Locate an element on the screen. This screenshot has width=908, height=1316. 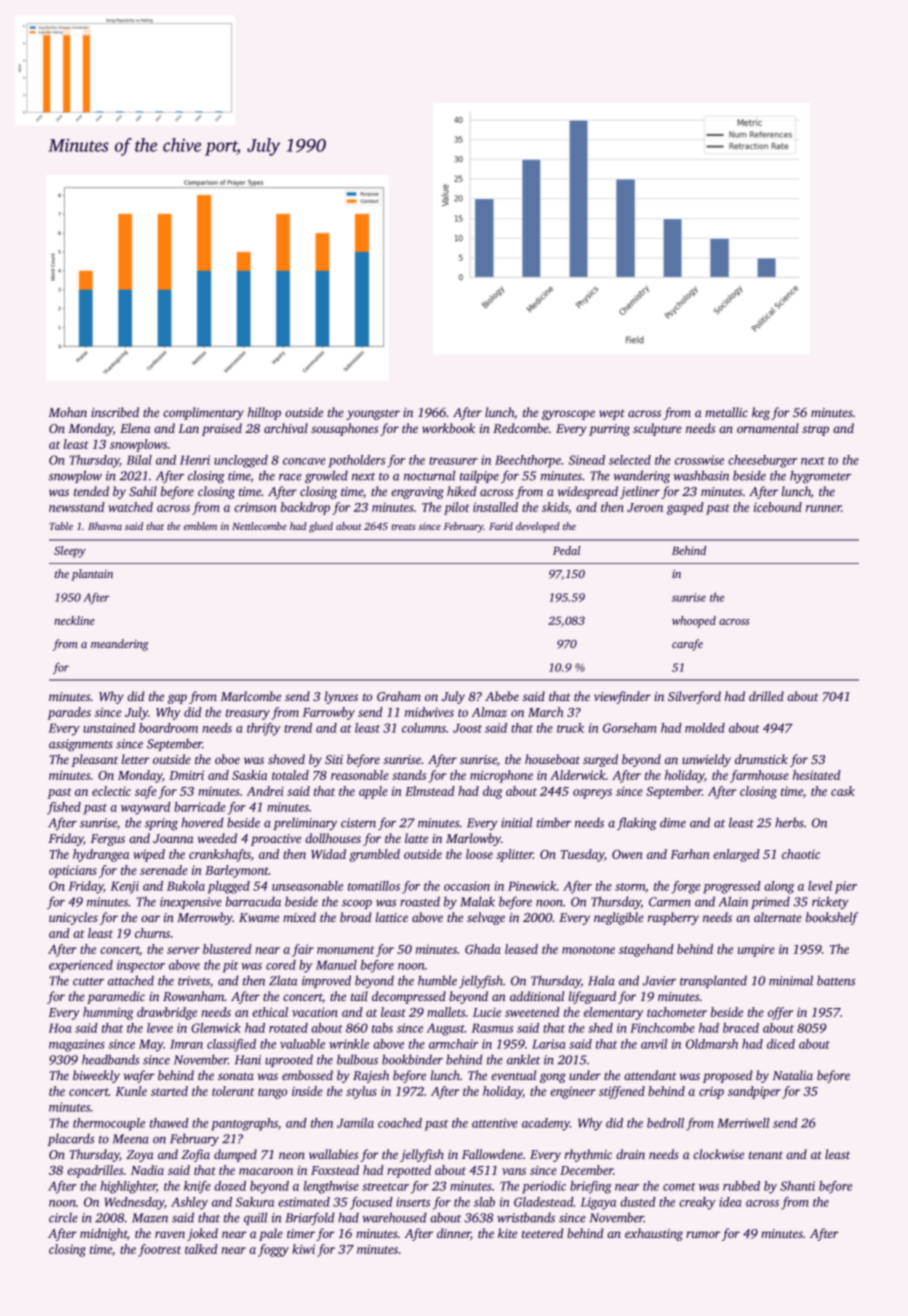
footrest is located at coordinates (159, 1250).
